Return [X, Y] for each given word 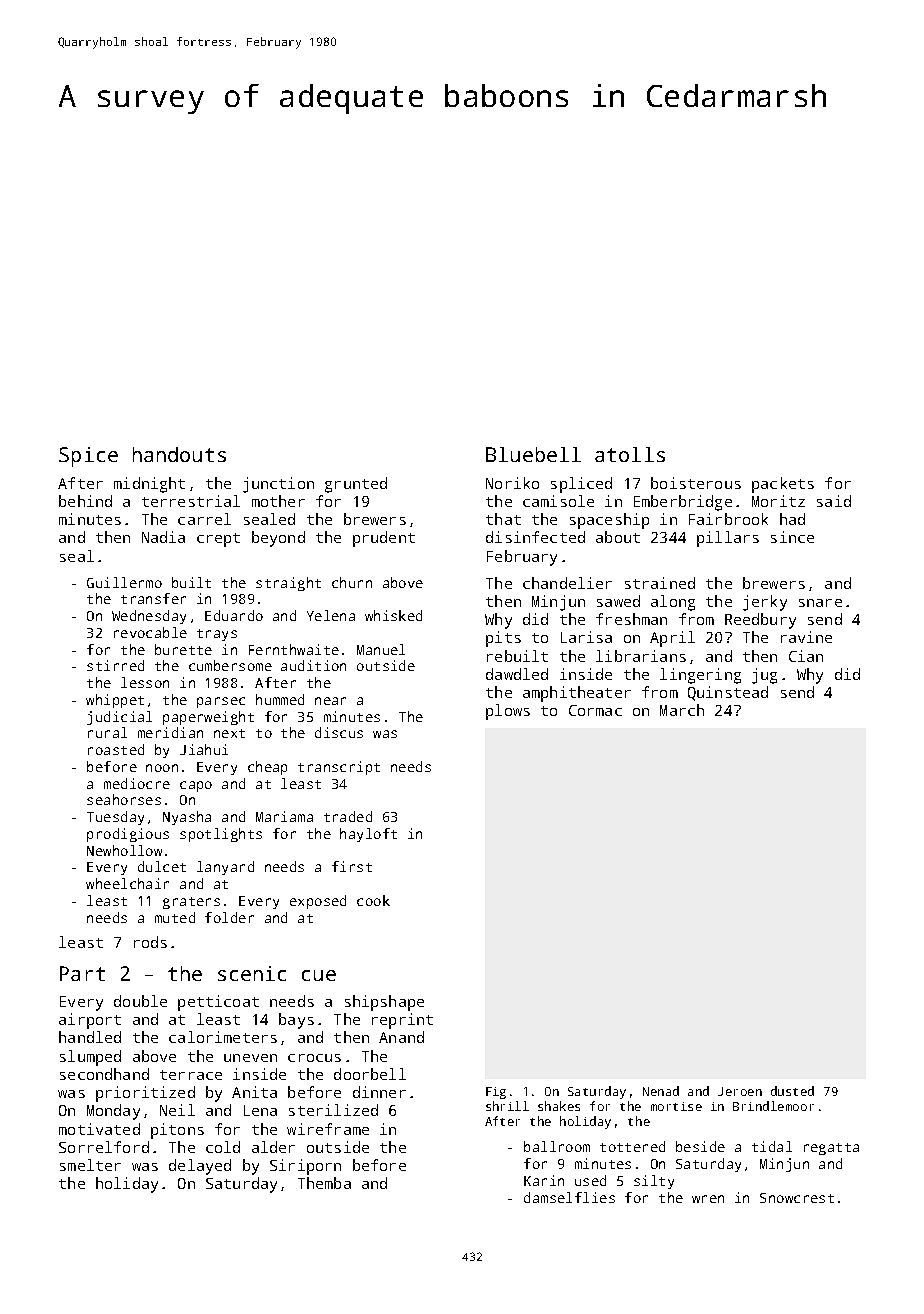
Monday [113, 1112]
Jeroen [740, 1091]
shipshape [384, 1003]
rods [150, 942]
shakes [559, 1106]
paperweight [208, 718]
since [792, 537]
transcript [339, 768]
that [503, 519]
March [682, 710]
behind [85, 501]
